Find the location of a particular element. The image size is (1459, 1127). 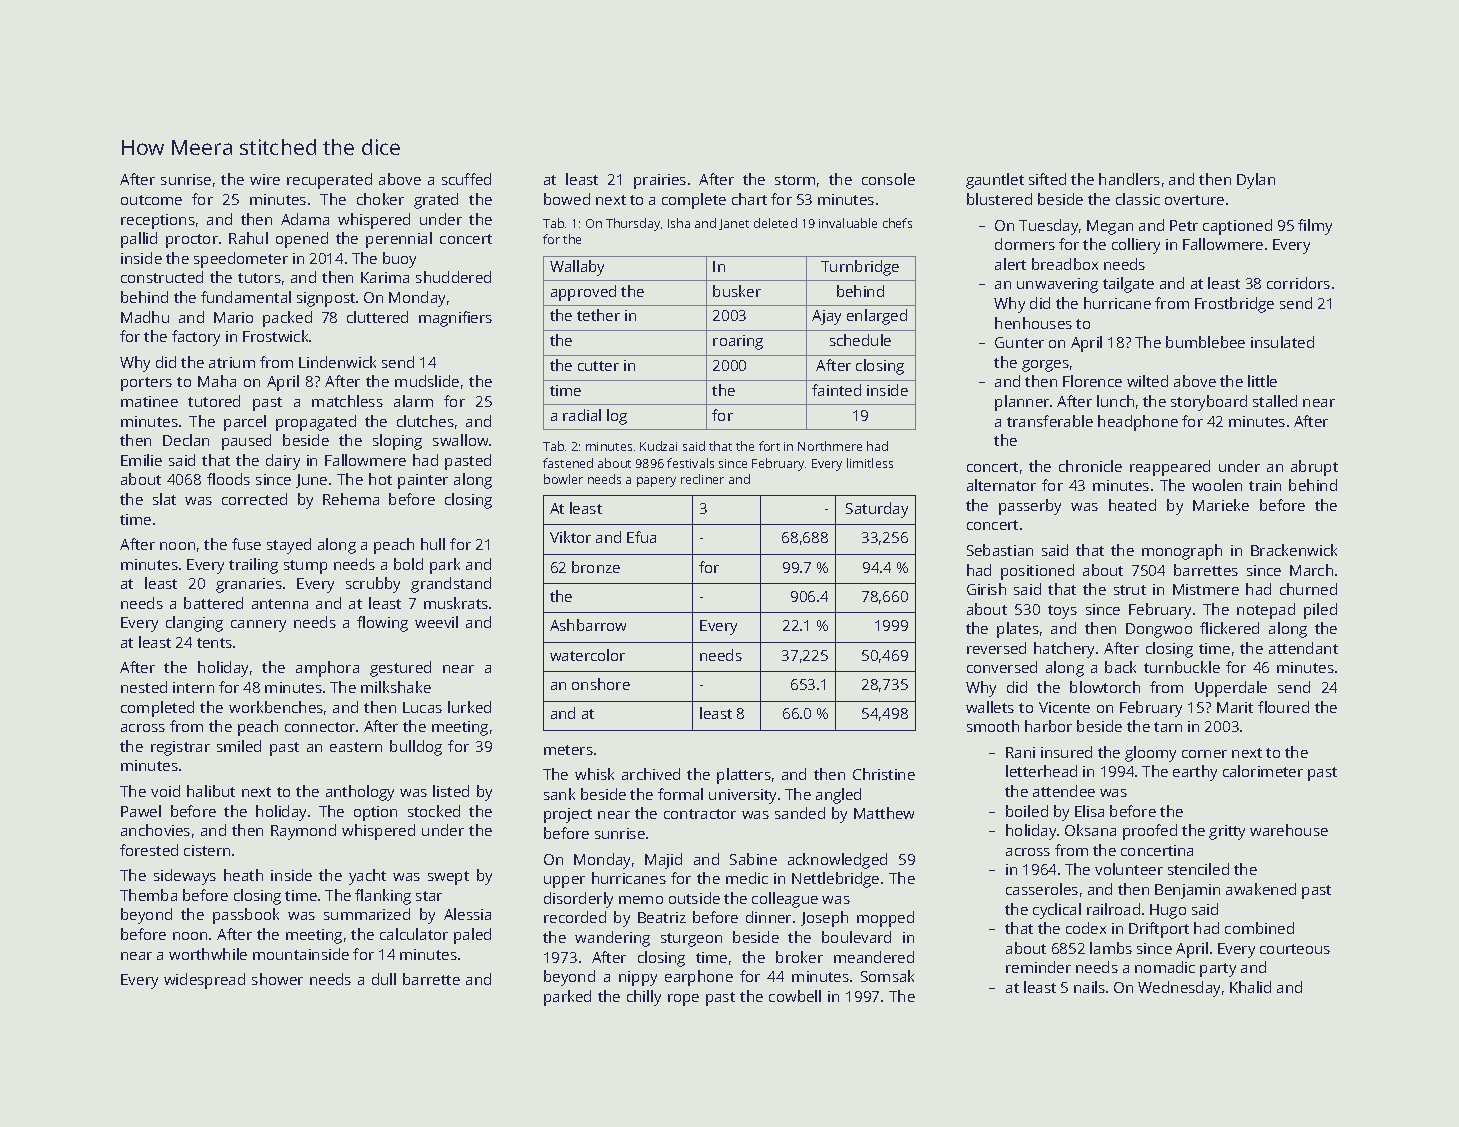

tents is located at coordinates (214, 643).
